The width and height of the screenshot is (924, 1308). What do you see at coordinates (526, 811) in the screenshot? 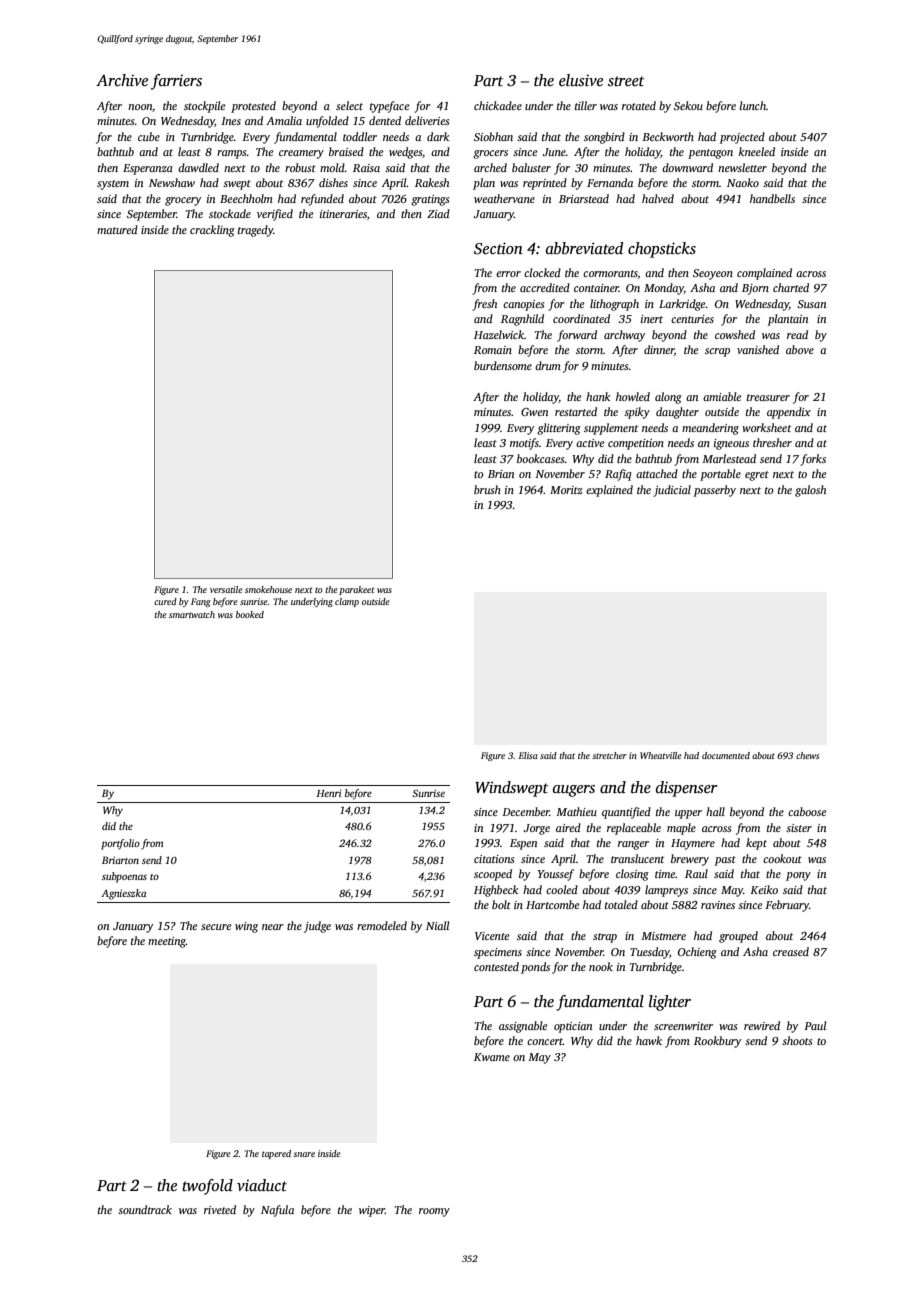
I see `December` at bounding box center [526, 811].
